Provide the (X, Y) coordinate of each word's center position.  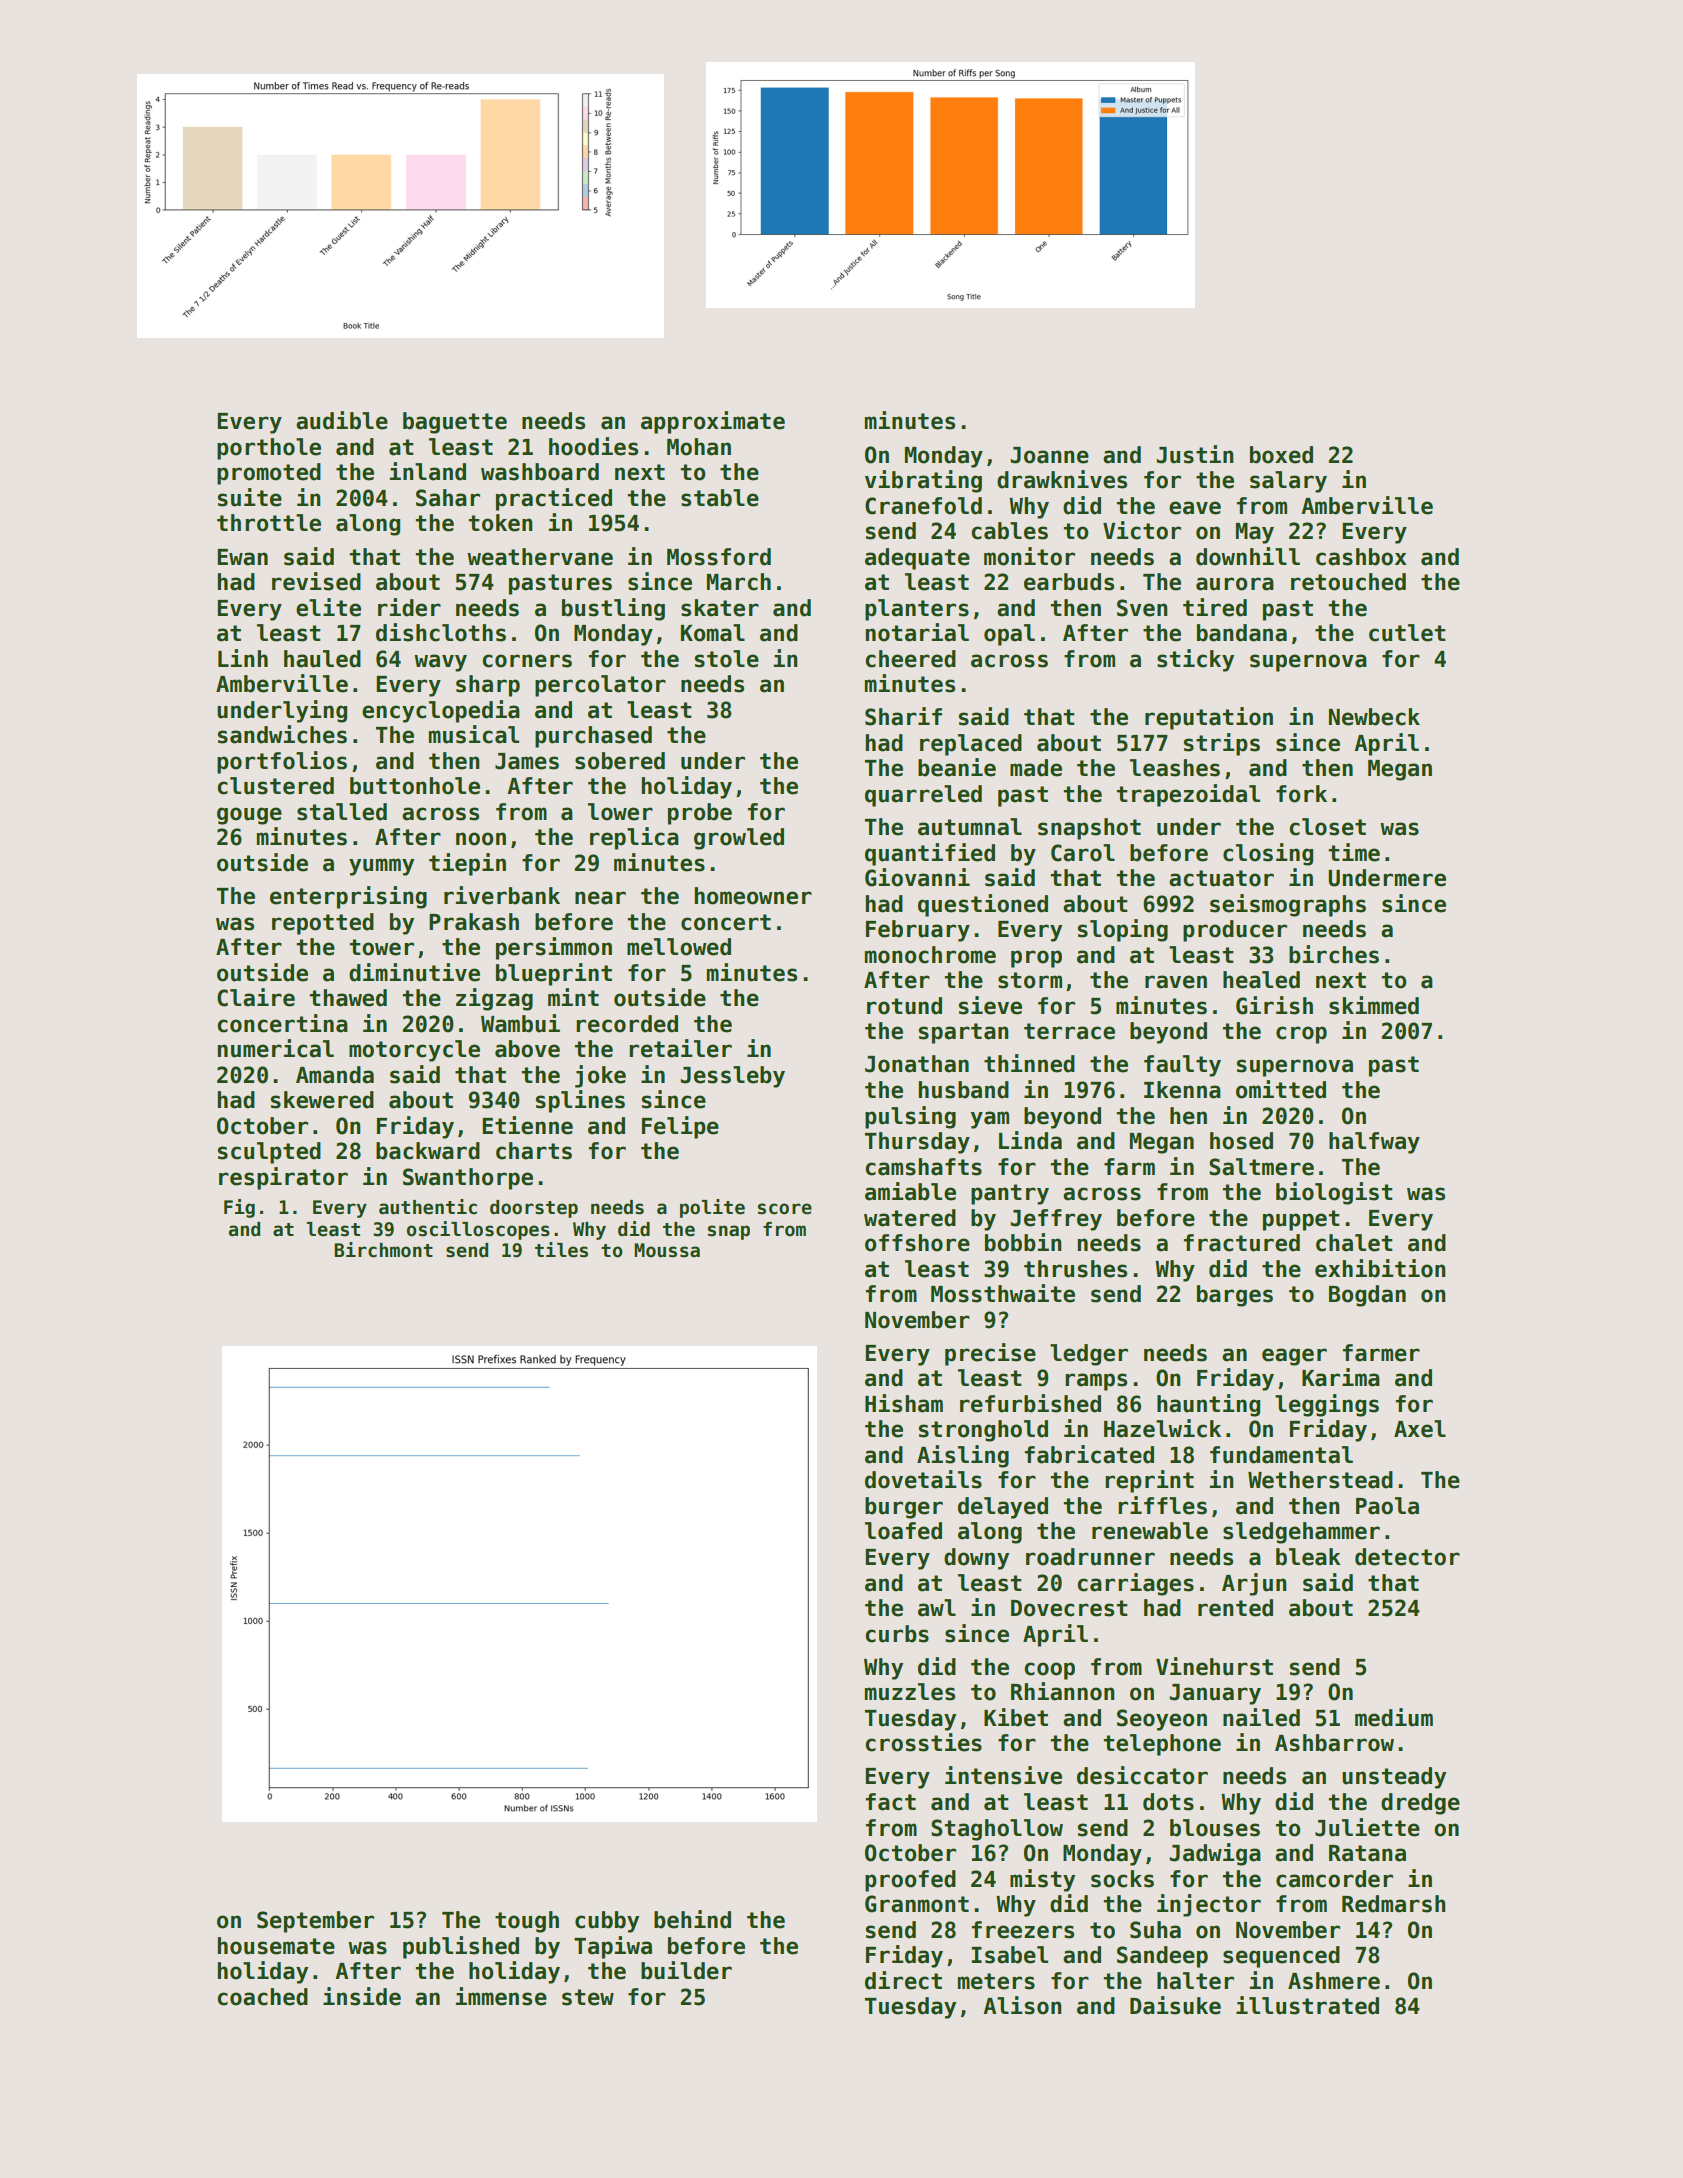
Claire (256, 997)
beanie (957, 767)
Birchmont (383, 1250)
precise (990, 1354)
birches (1334, 954)
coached (262, 1997)
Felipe (680, 1127)
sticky (1195, 660)
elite (328, 607)
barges (1235, 1296)
